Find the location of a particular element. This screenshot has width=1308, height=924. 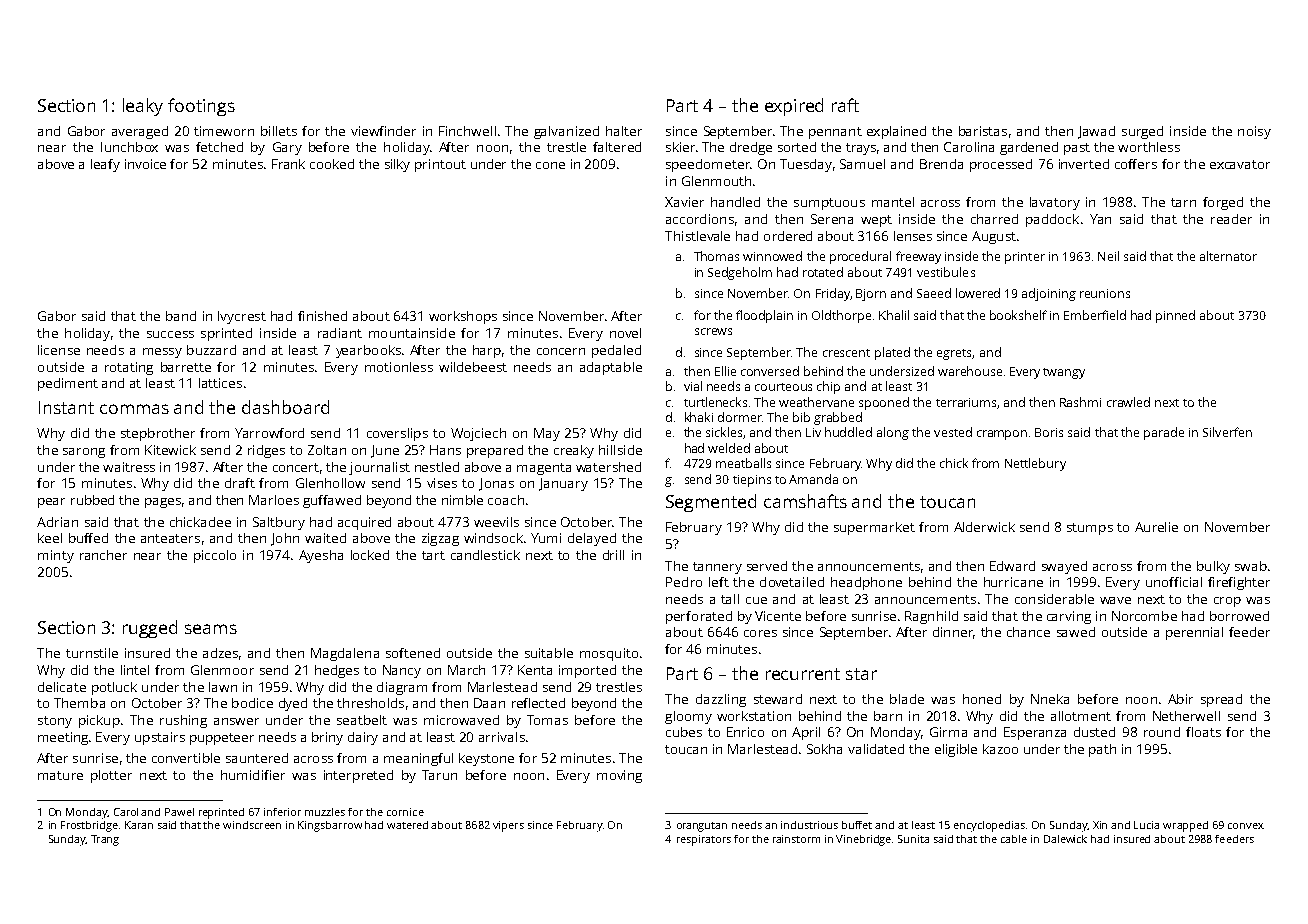

expired is located at coordinates (794, 107).
